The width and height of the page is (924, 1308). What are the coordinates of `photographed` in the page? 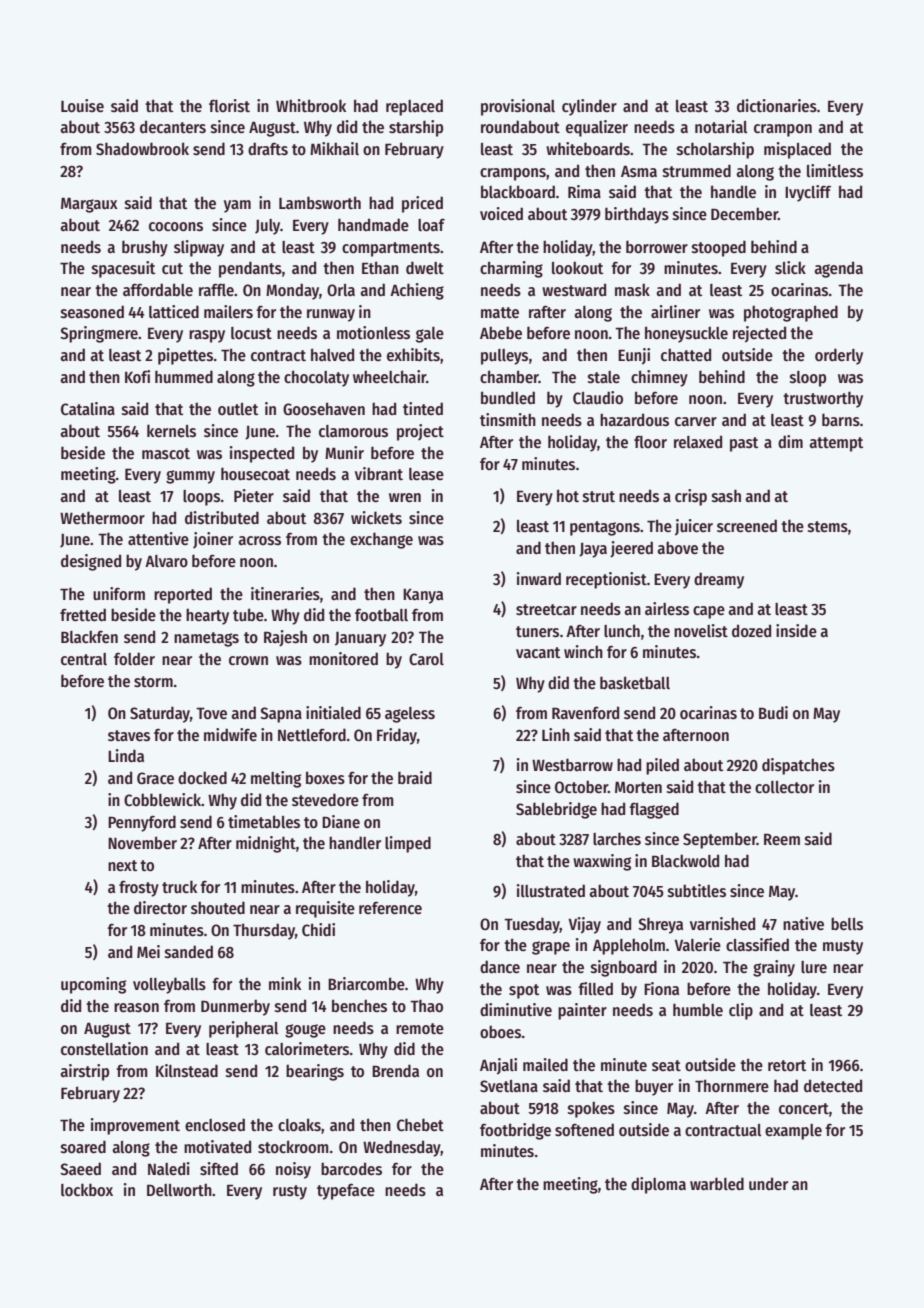 It's located at (791, 313).
